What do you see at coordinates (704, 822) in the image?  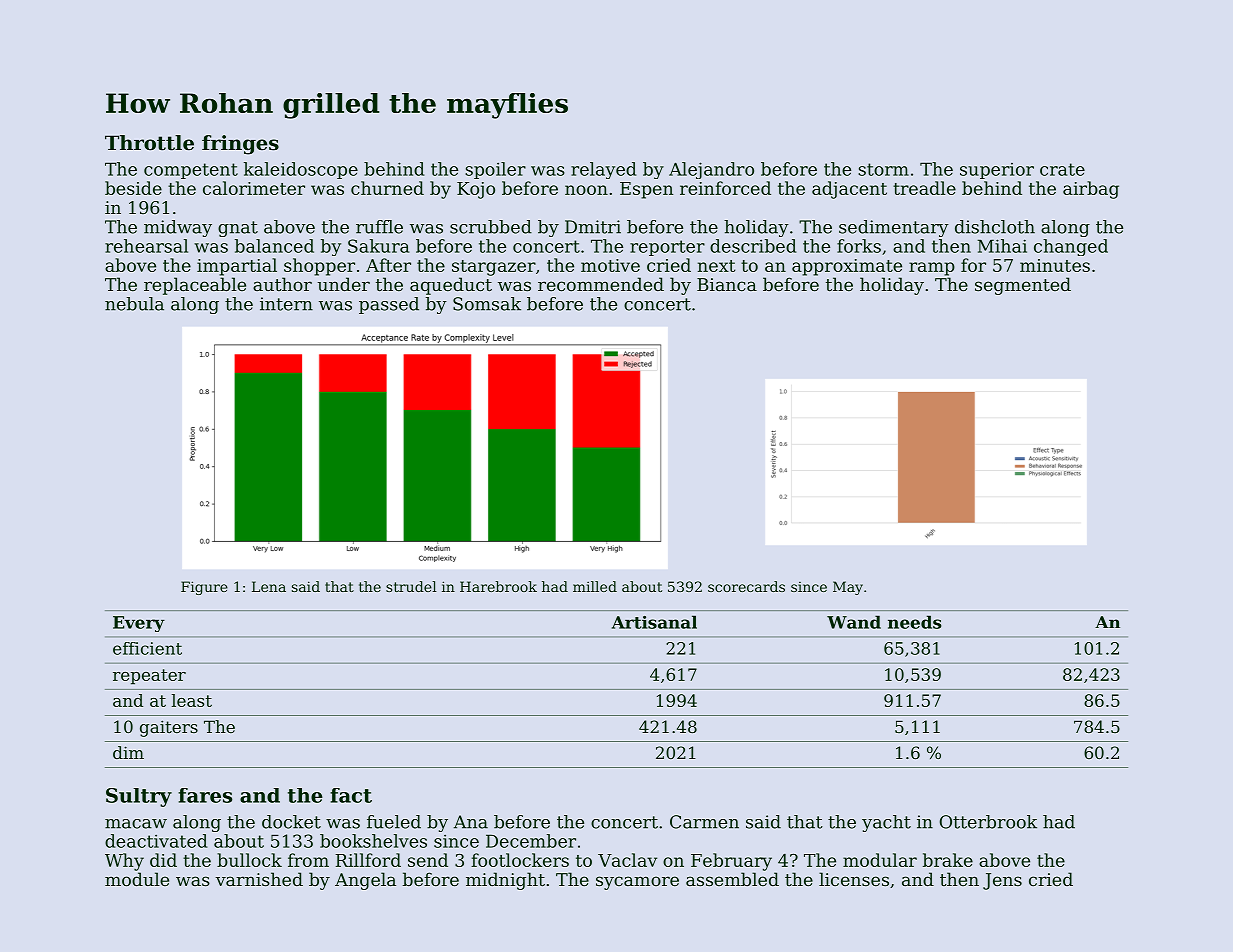 I see `Carmen` at bounding box center [704, 822].
